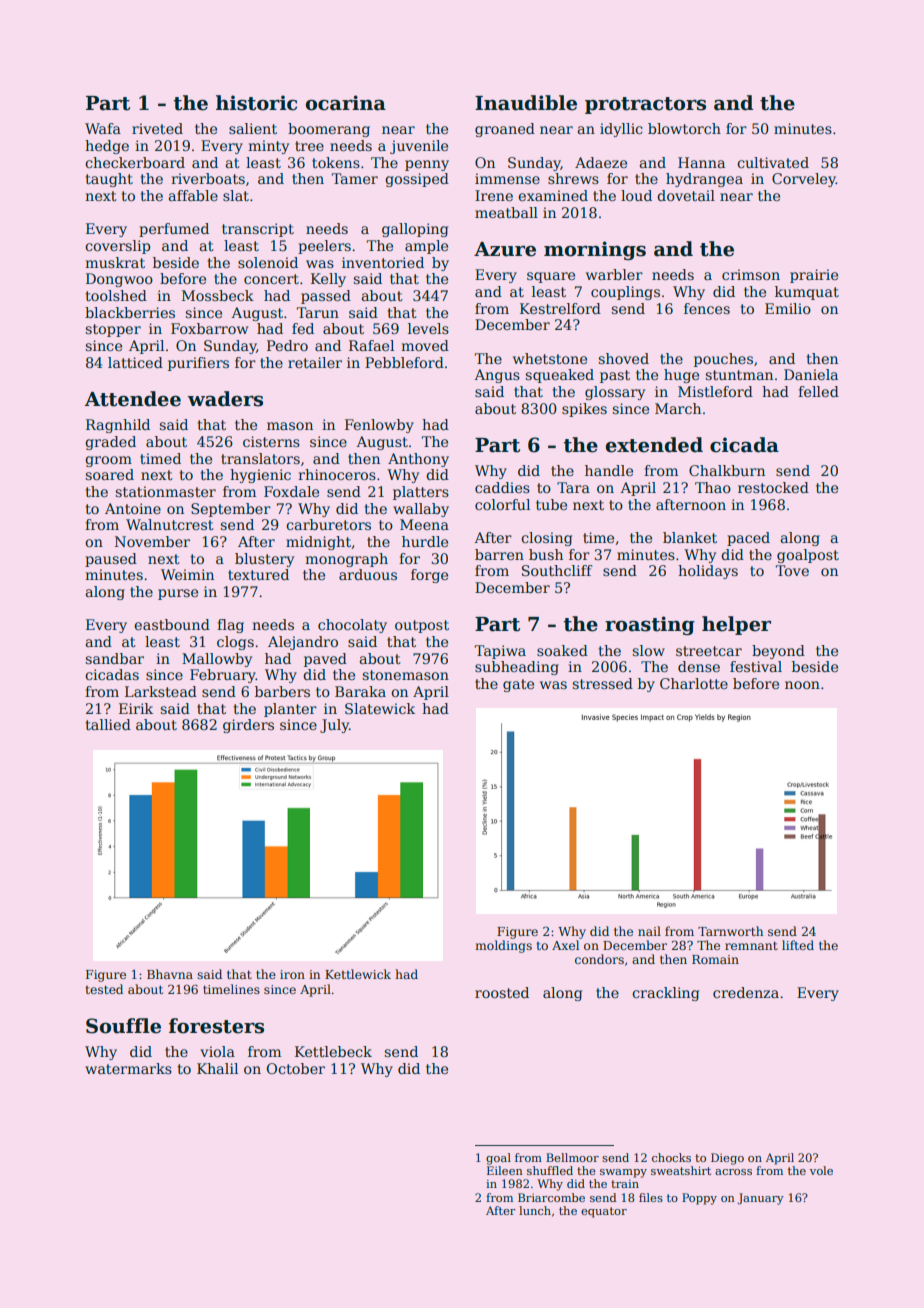  I want to click on festival, so click(756, 666).
